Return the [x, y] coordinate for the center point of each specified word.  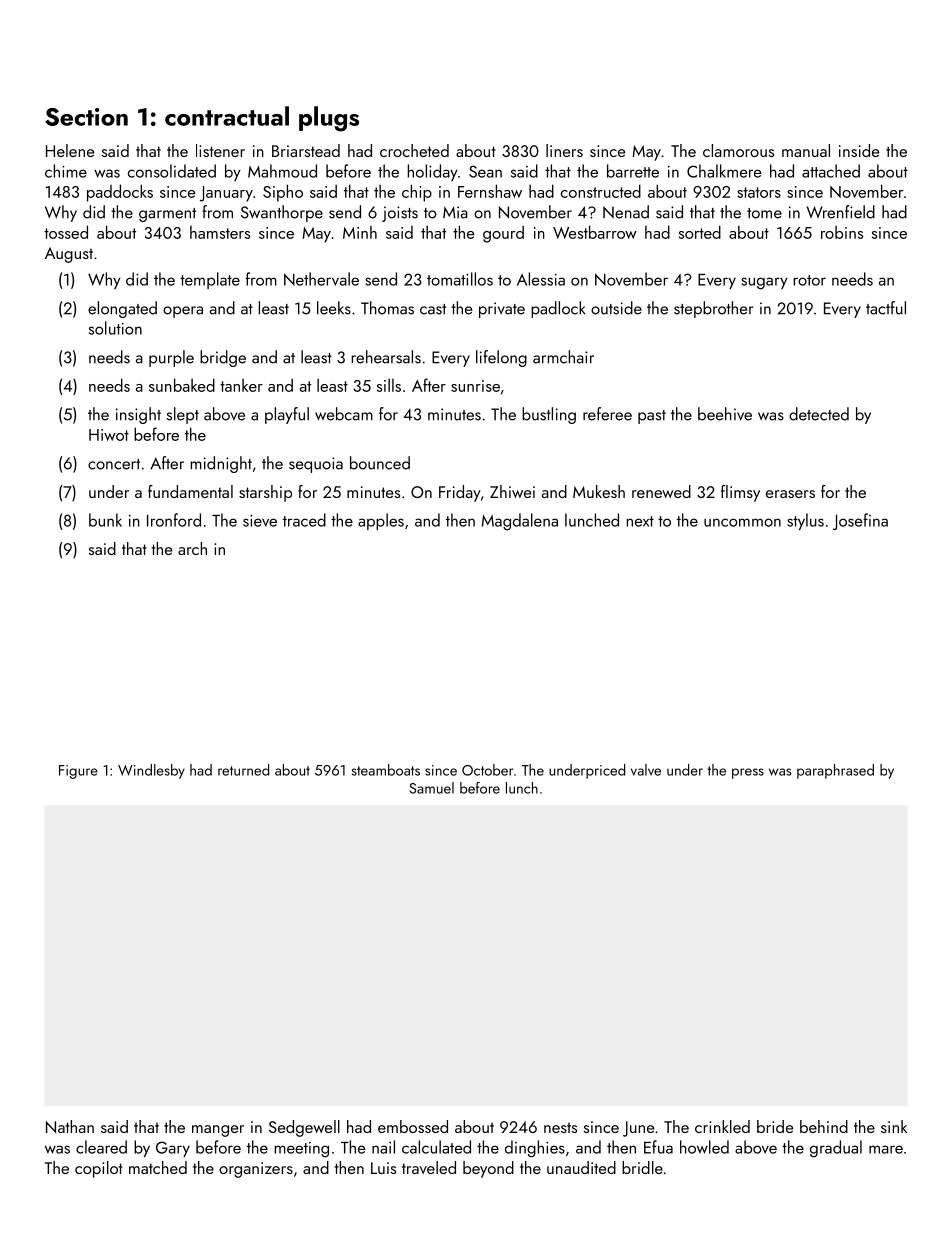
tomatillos [460, 279]
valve [646, 770]
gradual [836, 1149]
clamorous [738, 150]
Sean [485, 171]
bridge [223, 358]
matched [158, 1167]
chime [66, 171]
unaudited [581, 1167]
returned [243, 770]
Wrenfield [841, 212]
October [487, 770]
